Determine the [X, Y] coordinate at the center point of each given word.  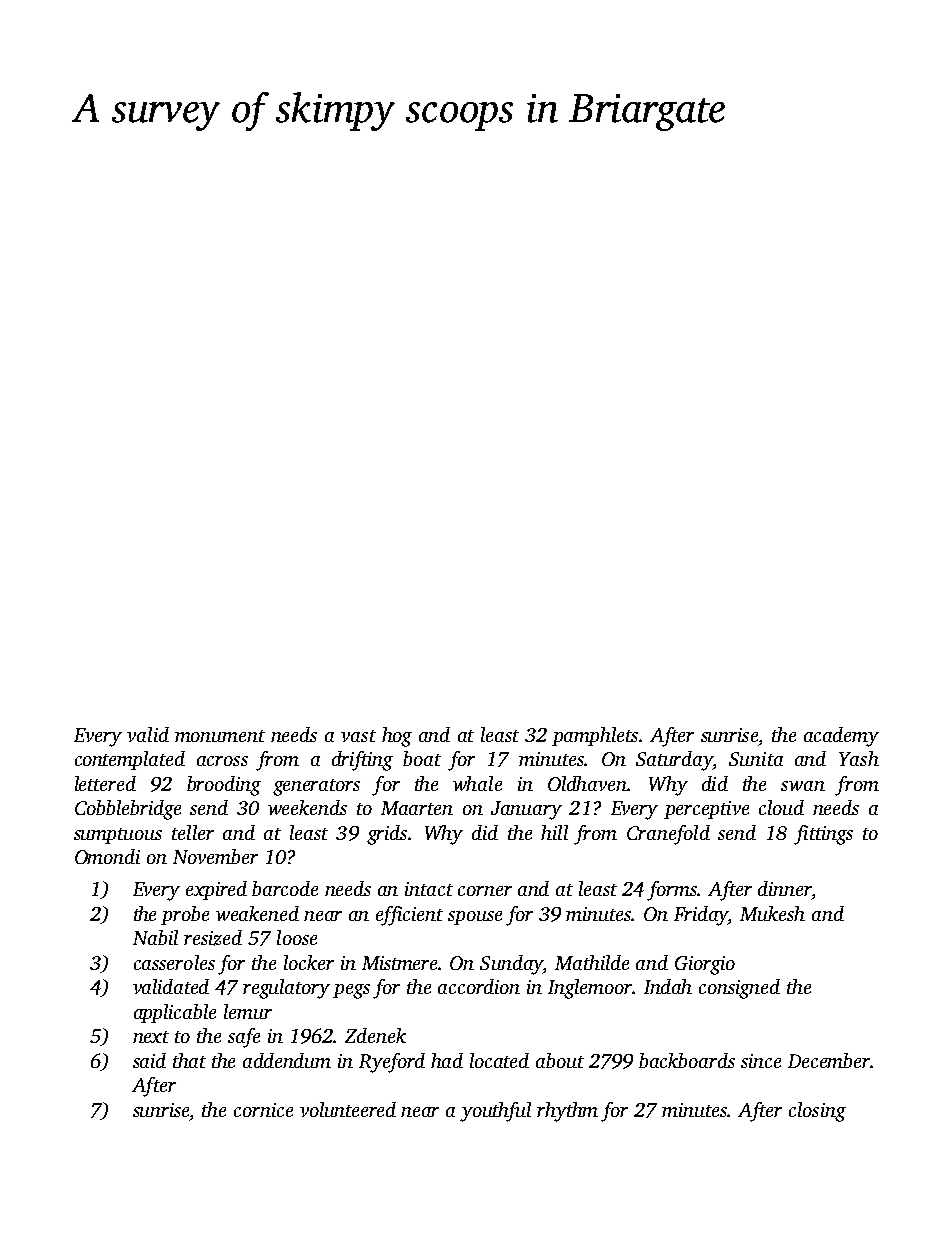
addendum [287, 1060]
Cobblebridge [128, 810]
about [560, 1060]
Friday [701, 916]
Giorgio [705, 965]
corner [485, 891]
